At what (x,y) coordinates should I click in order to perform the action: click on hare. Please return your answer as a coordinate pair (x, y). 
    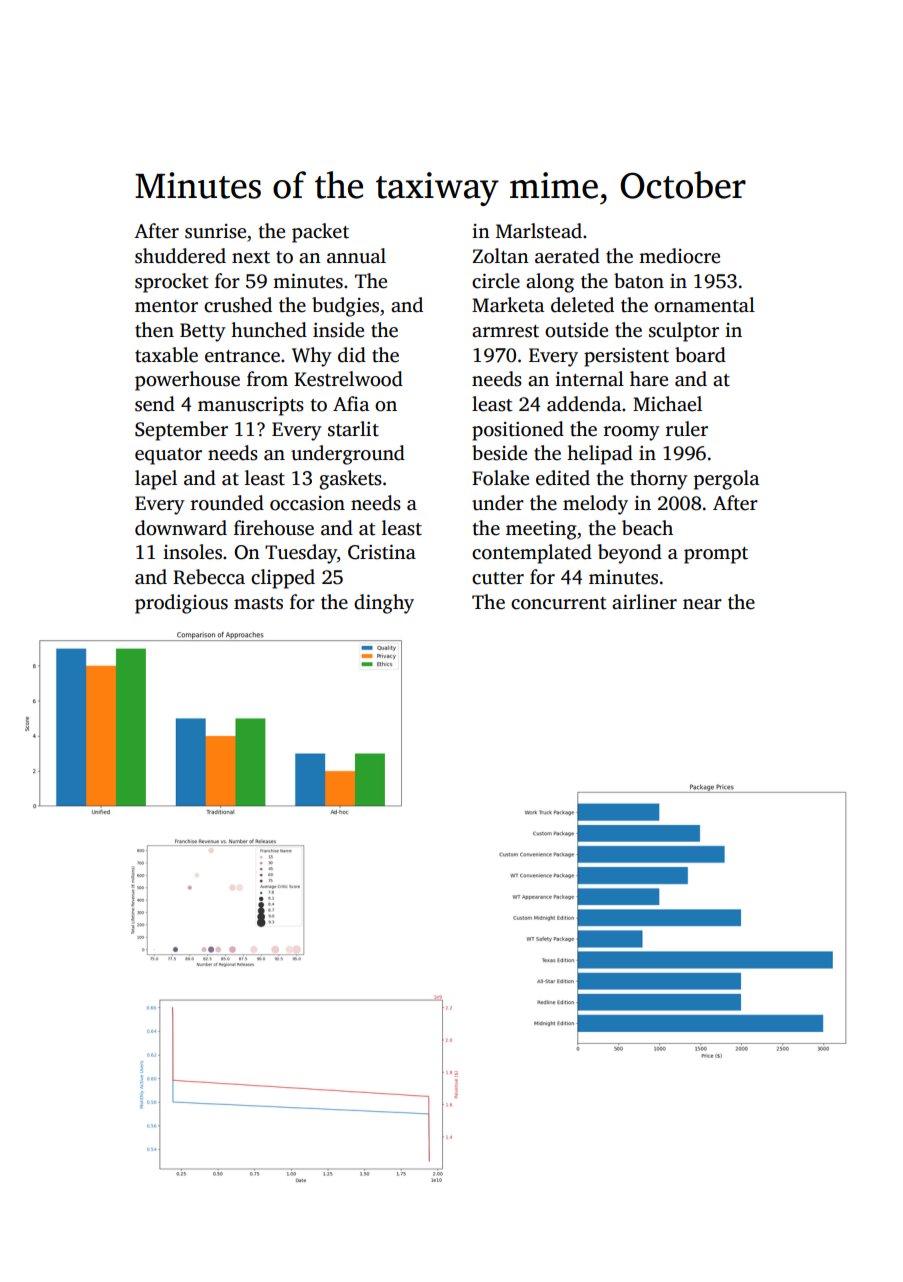
    Looking at the image, I should click on (649, 379).
